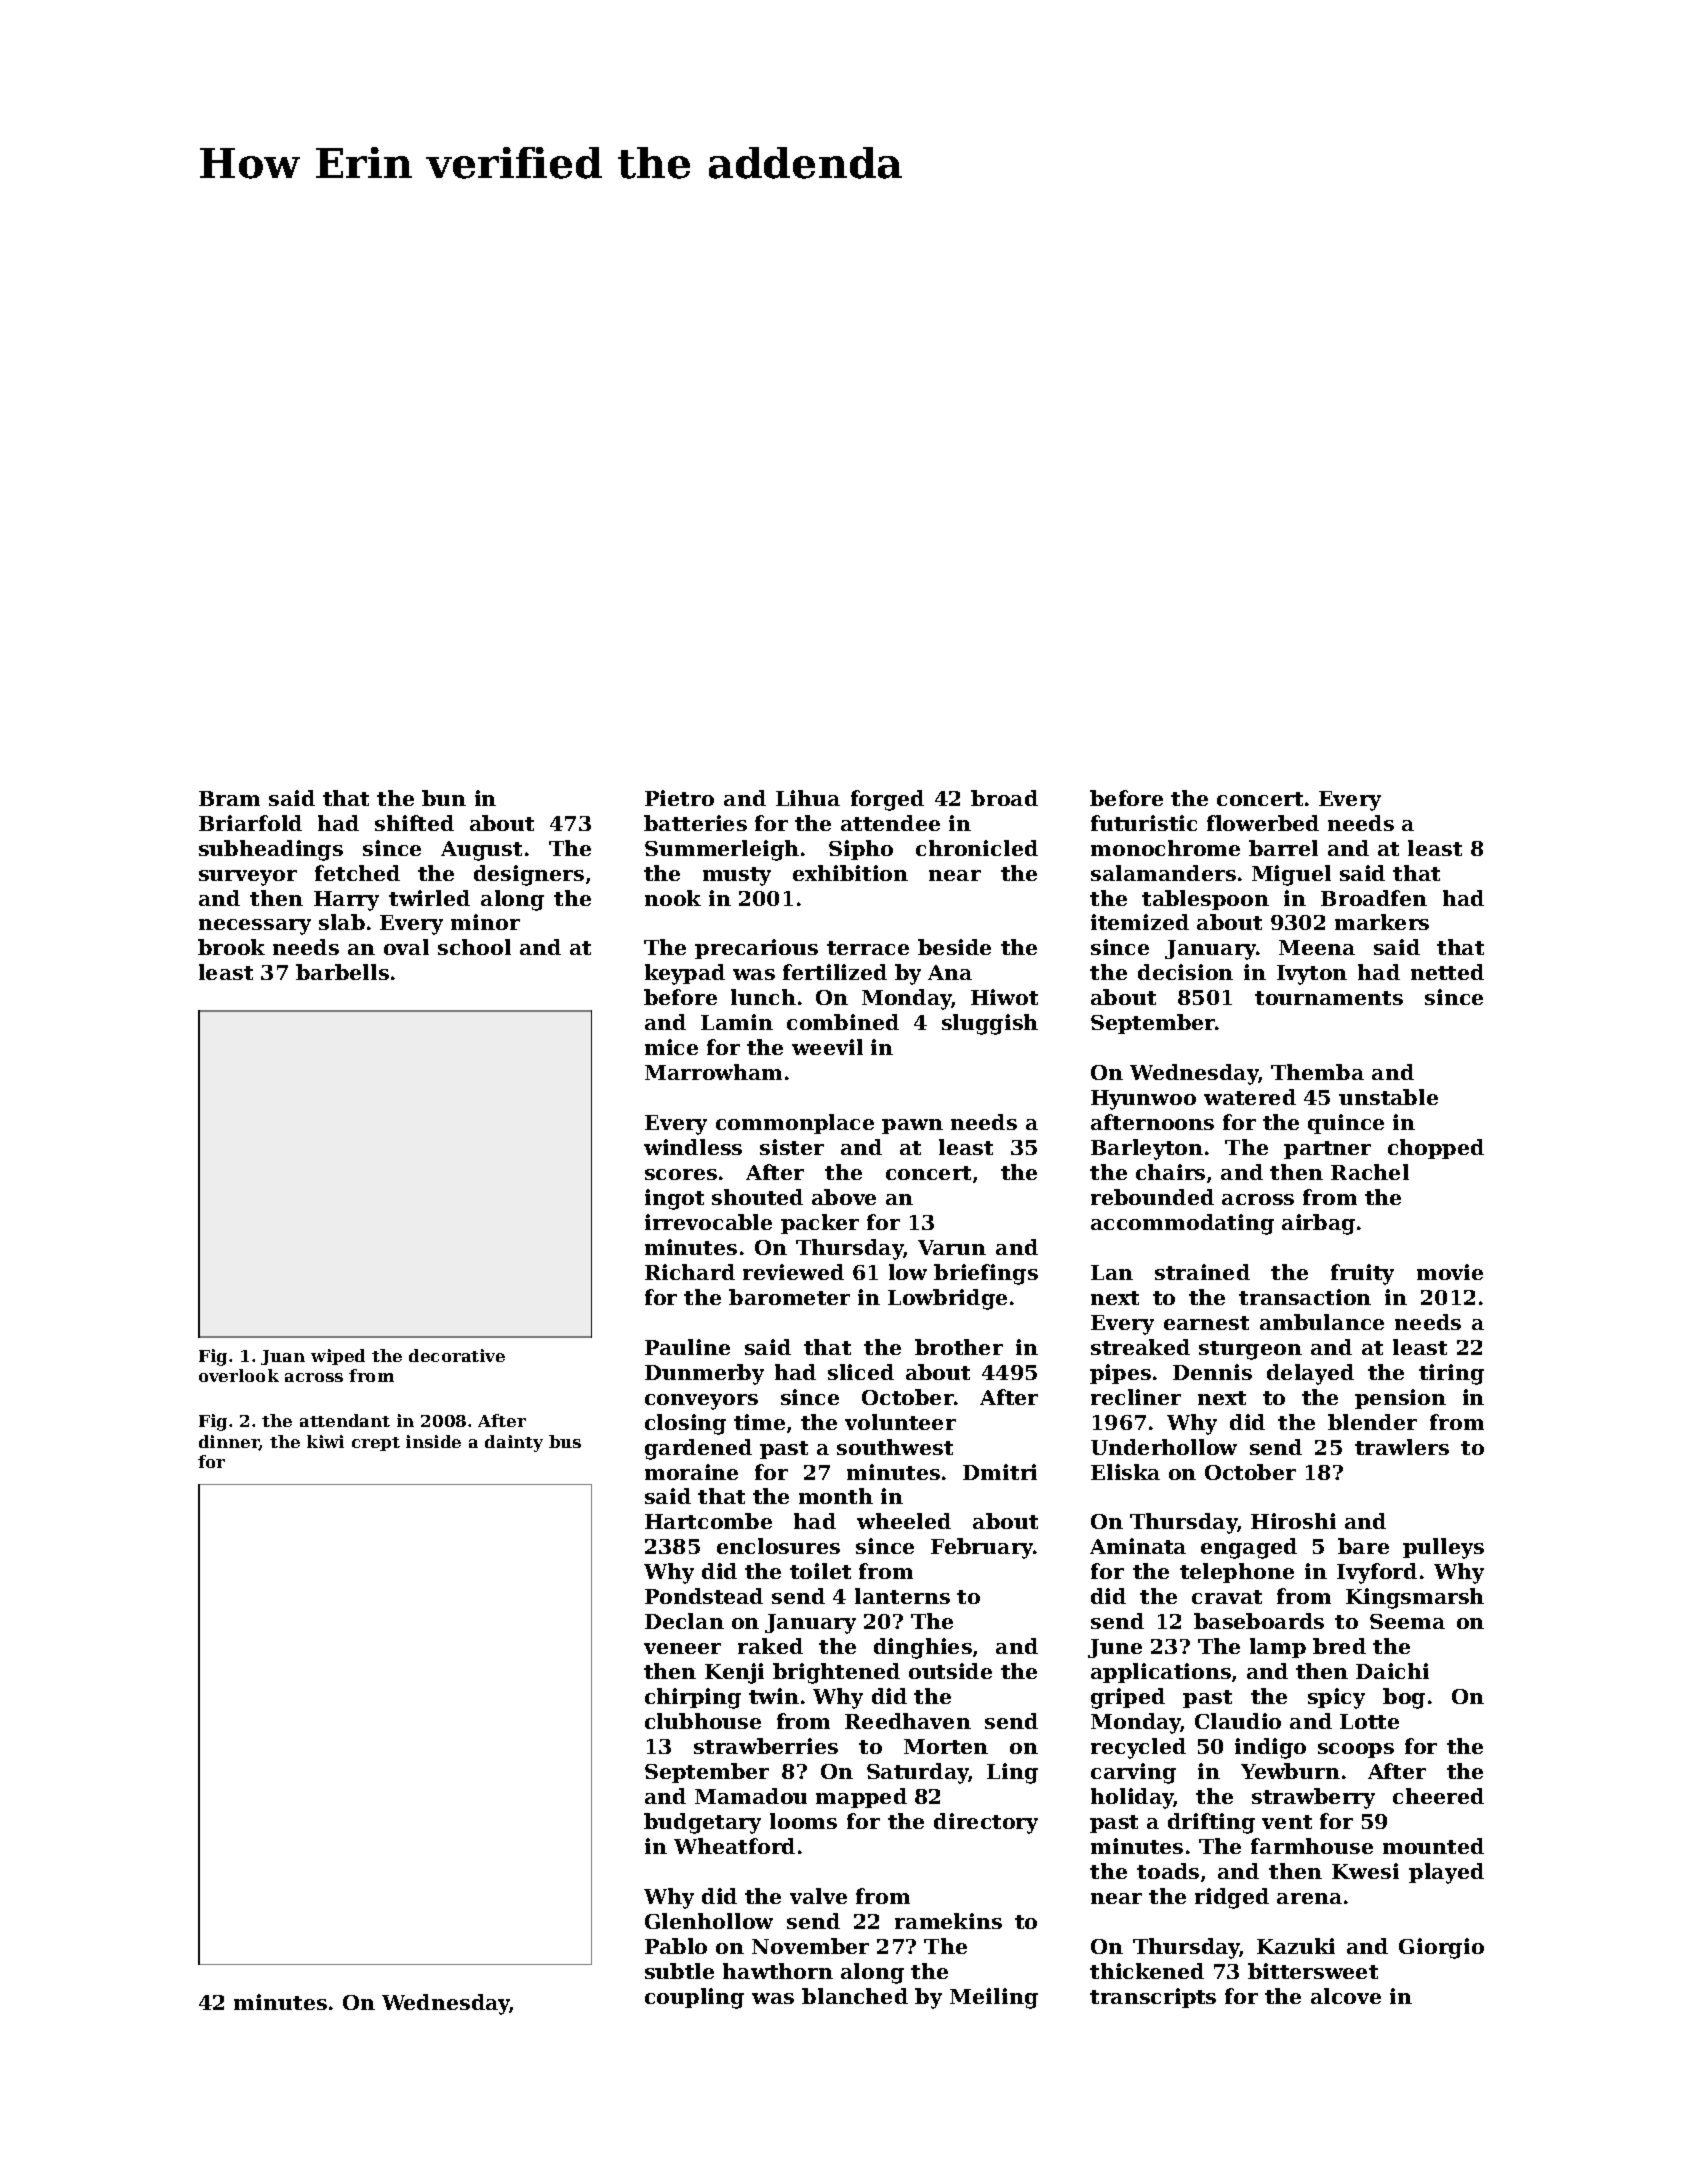 The image size is (1683, 2178). What do you see at coordinates (704, 1596) in the image?
I see `Pondstead` at bounding box center [704, 1596].
